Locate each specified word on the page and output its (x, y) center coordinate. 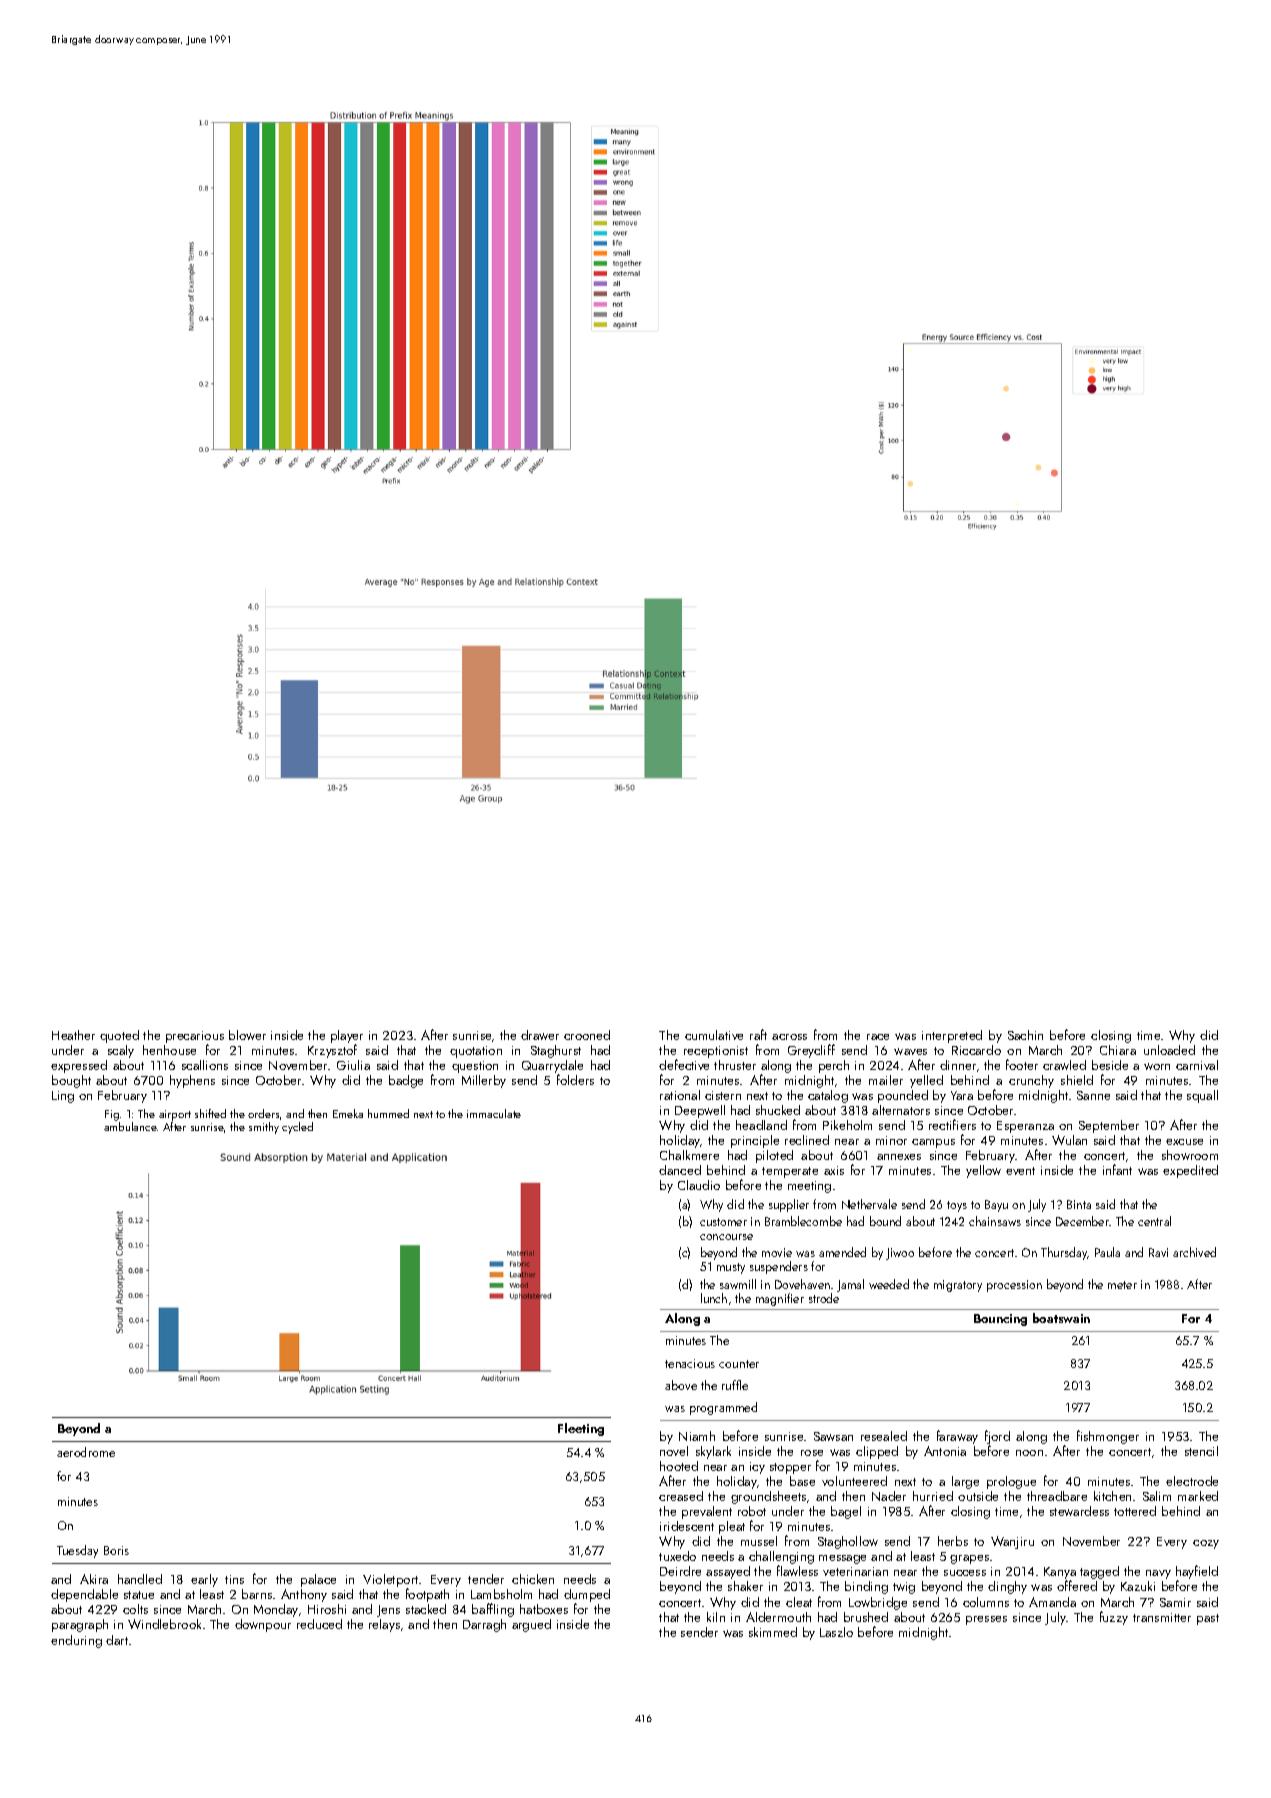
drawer (540, 1035)
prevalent (707, 1512)
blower (247, 1035)
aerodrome (86, 1452)
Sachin (1025, 1035)
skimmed (773, 1632)
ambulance (130, 1126)
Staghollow (848, 1542)
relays (384, 1625)
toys (957, 1206)
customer (723, 1222)
